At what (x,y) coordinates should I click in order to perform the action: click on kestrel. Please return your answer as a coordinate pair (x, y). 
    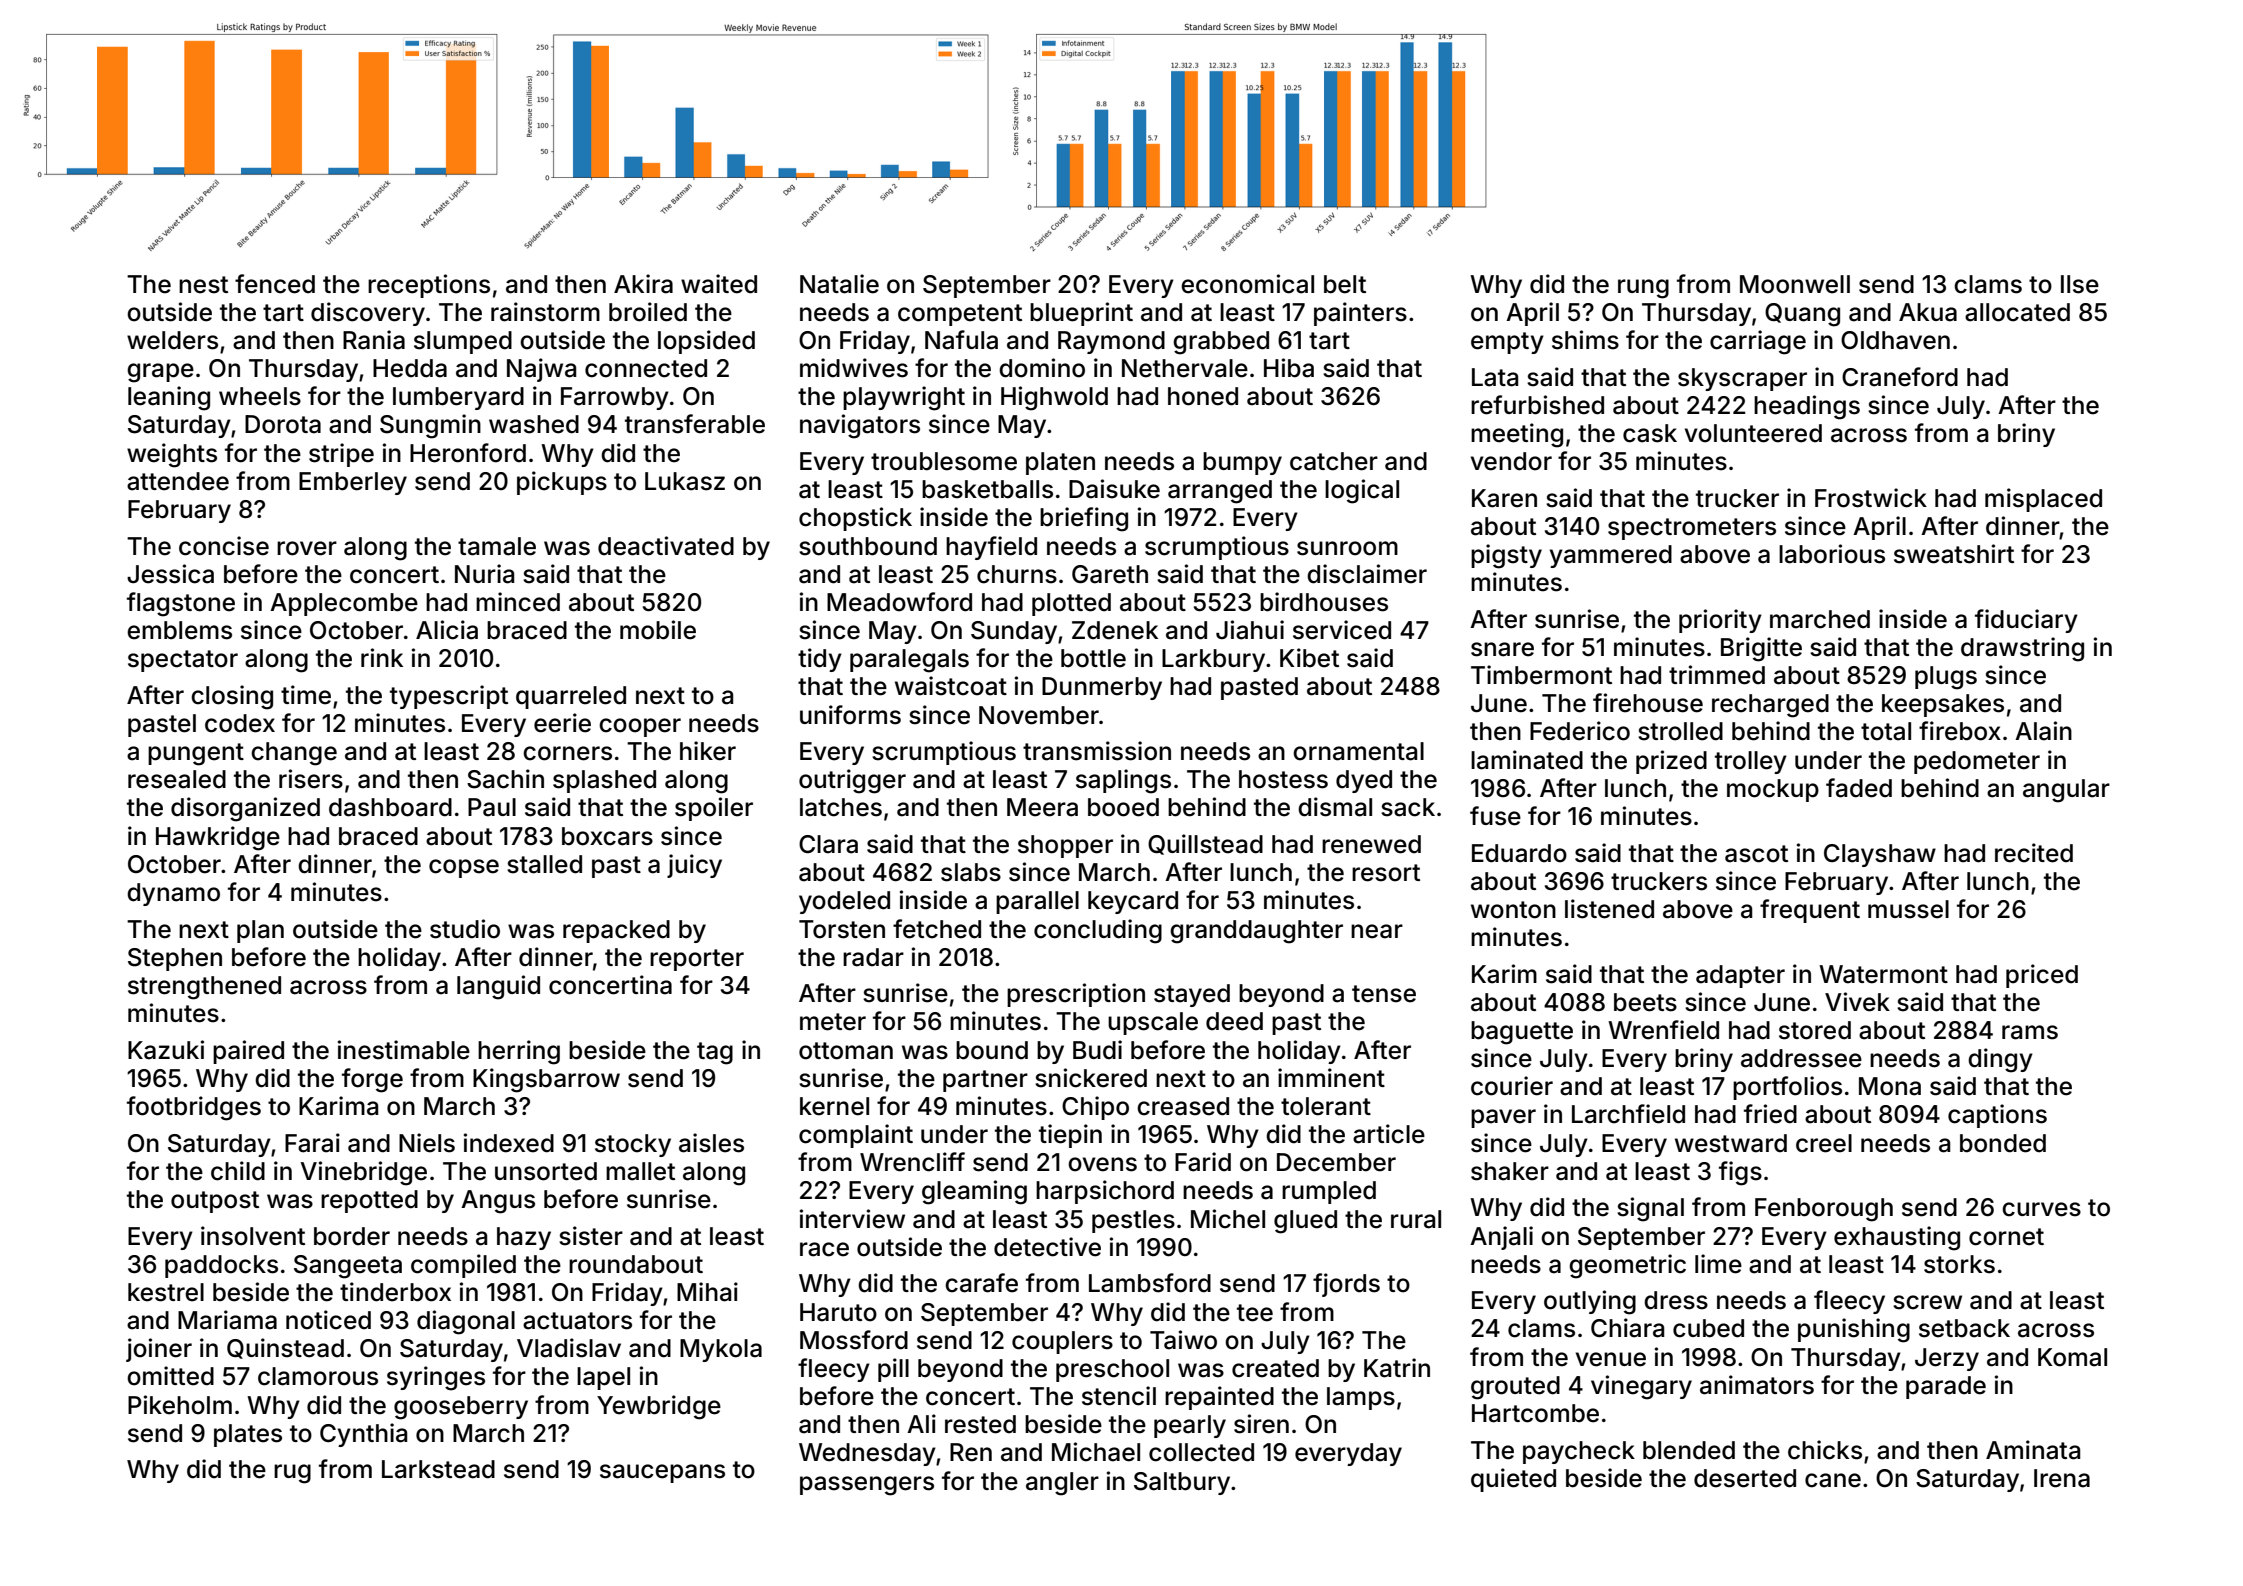
    Looking at the image, I should click on (166, 1292).
